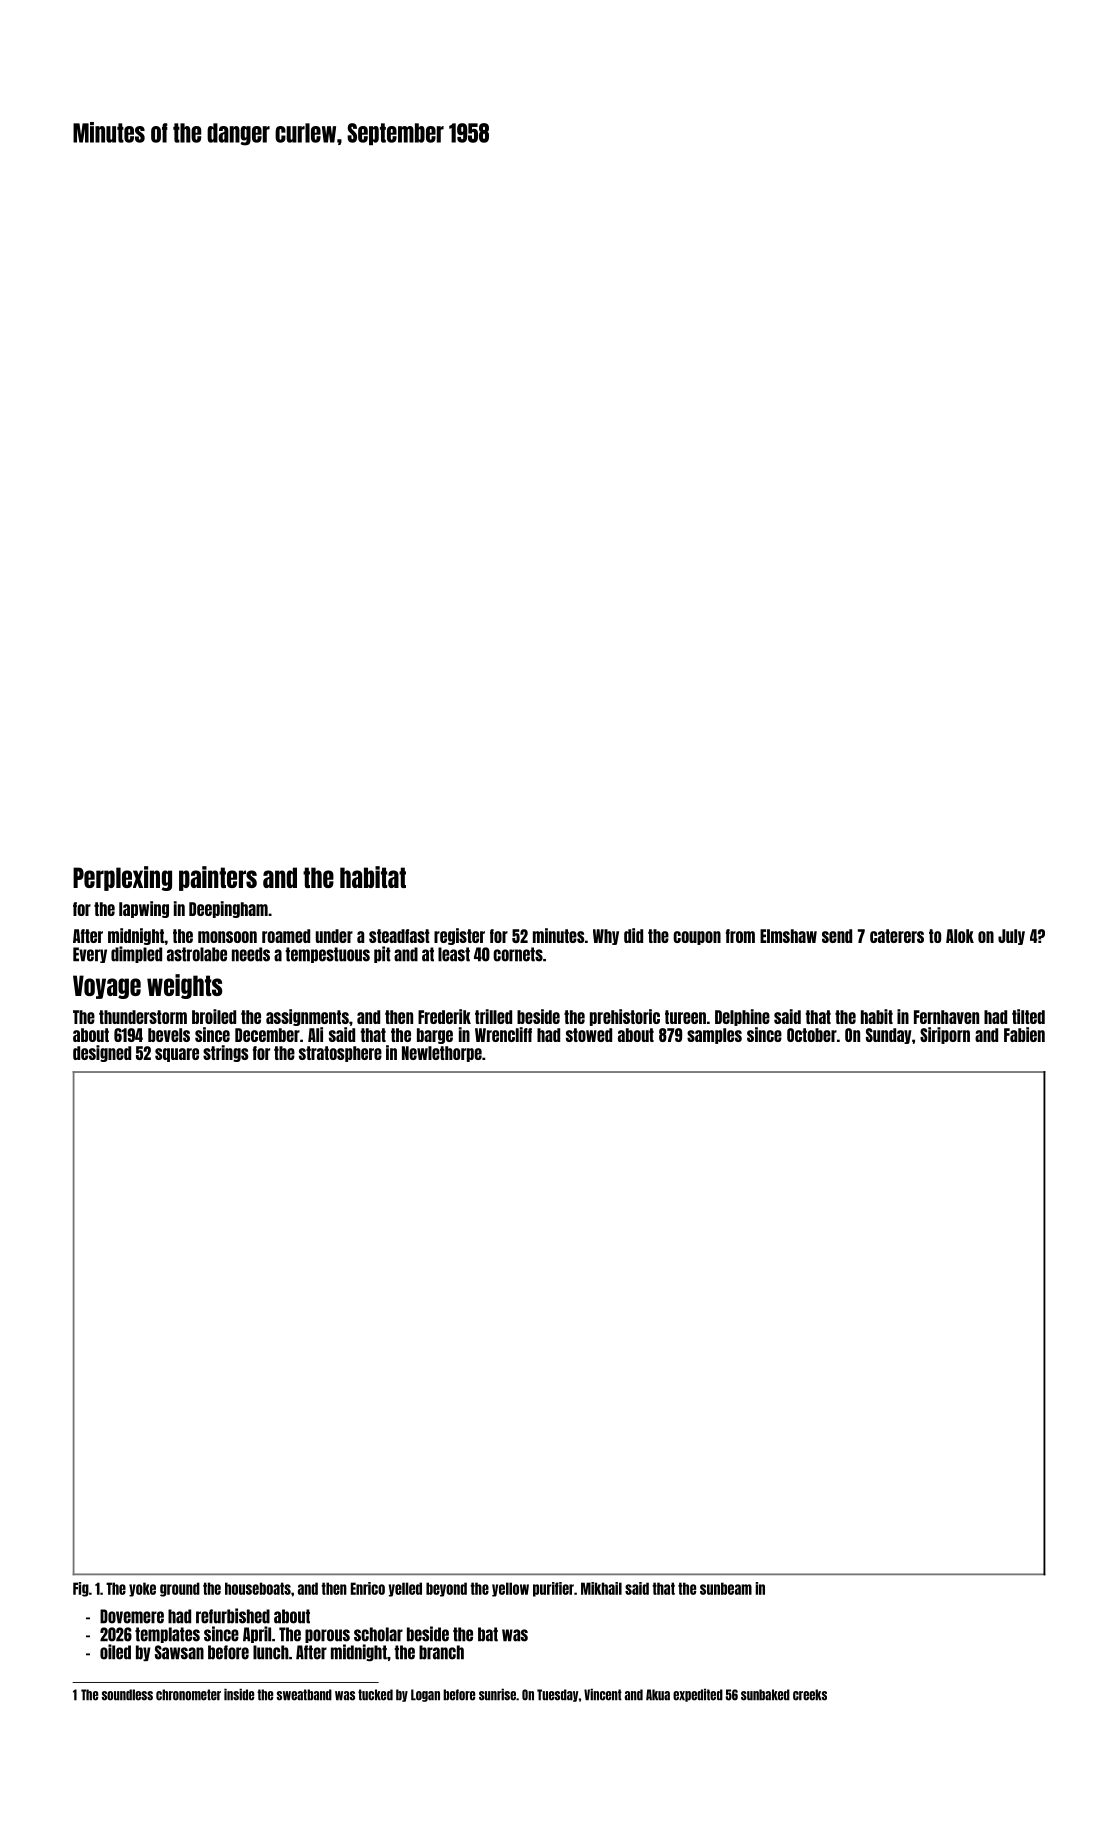 This document has width=1118, height=1841. Describe the element at coordinates (897, 936) in the document. I see `caterers` at that location.
